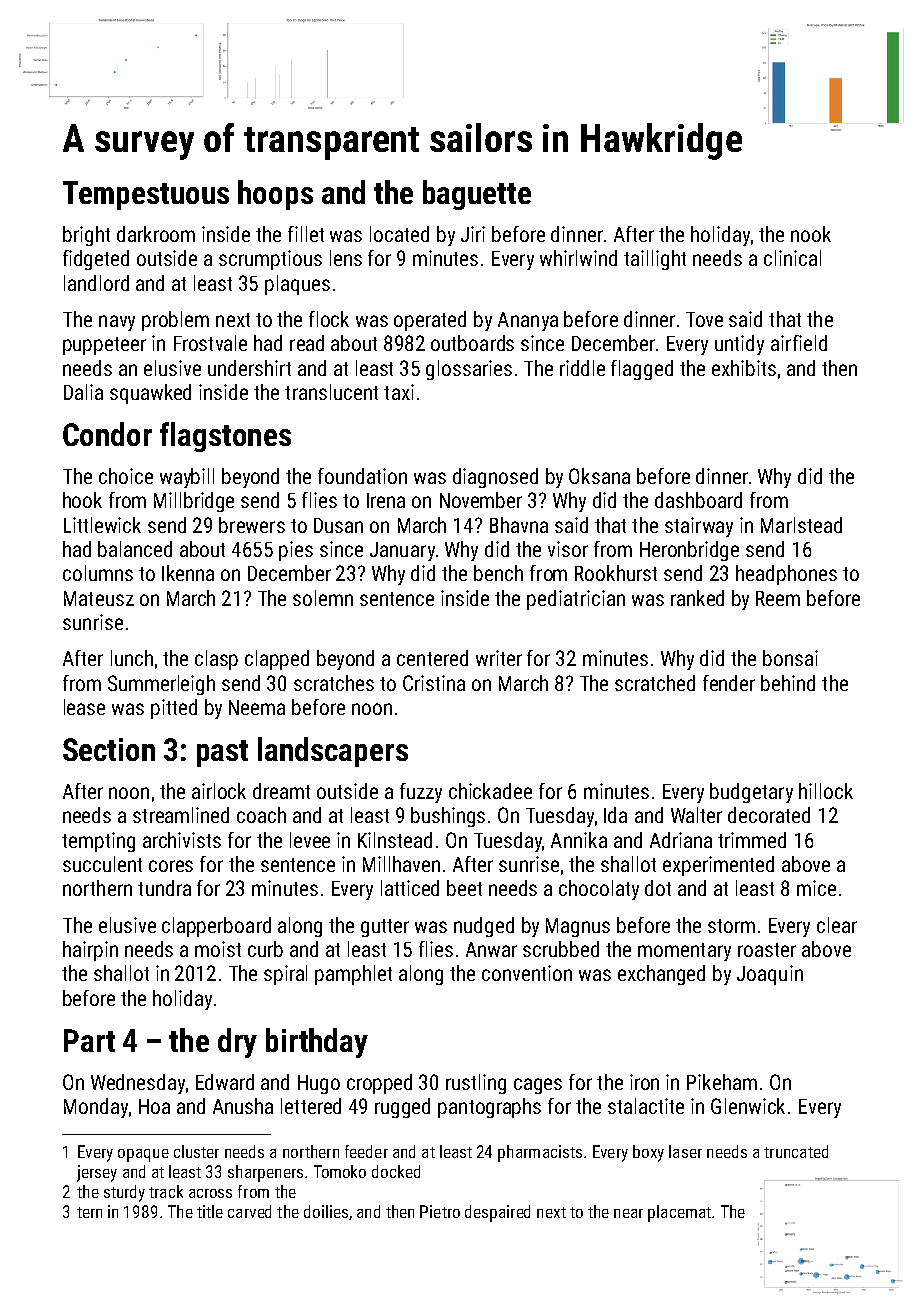 The width and height of the screenshot is (924, 1314). What do you see at coordinates (166, 1191) in the screenshot?
I see `track` at bounding box center [166, 1191].
